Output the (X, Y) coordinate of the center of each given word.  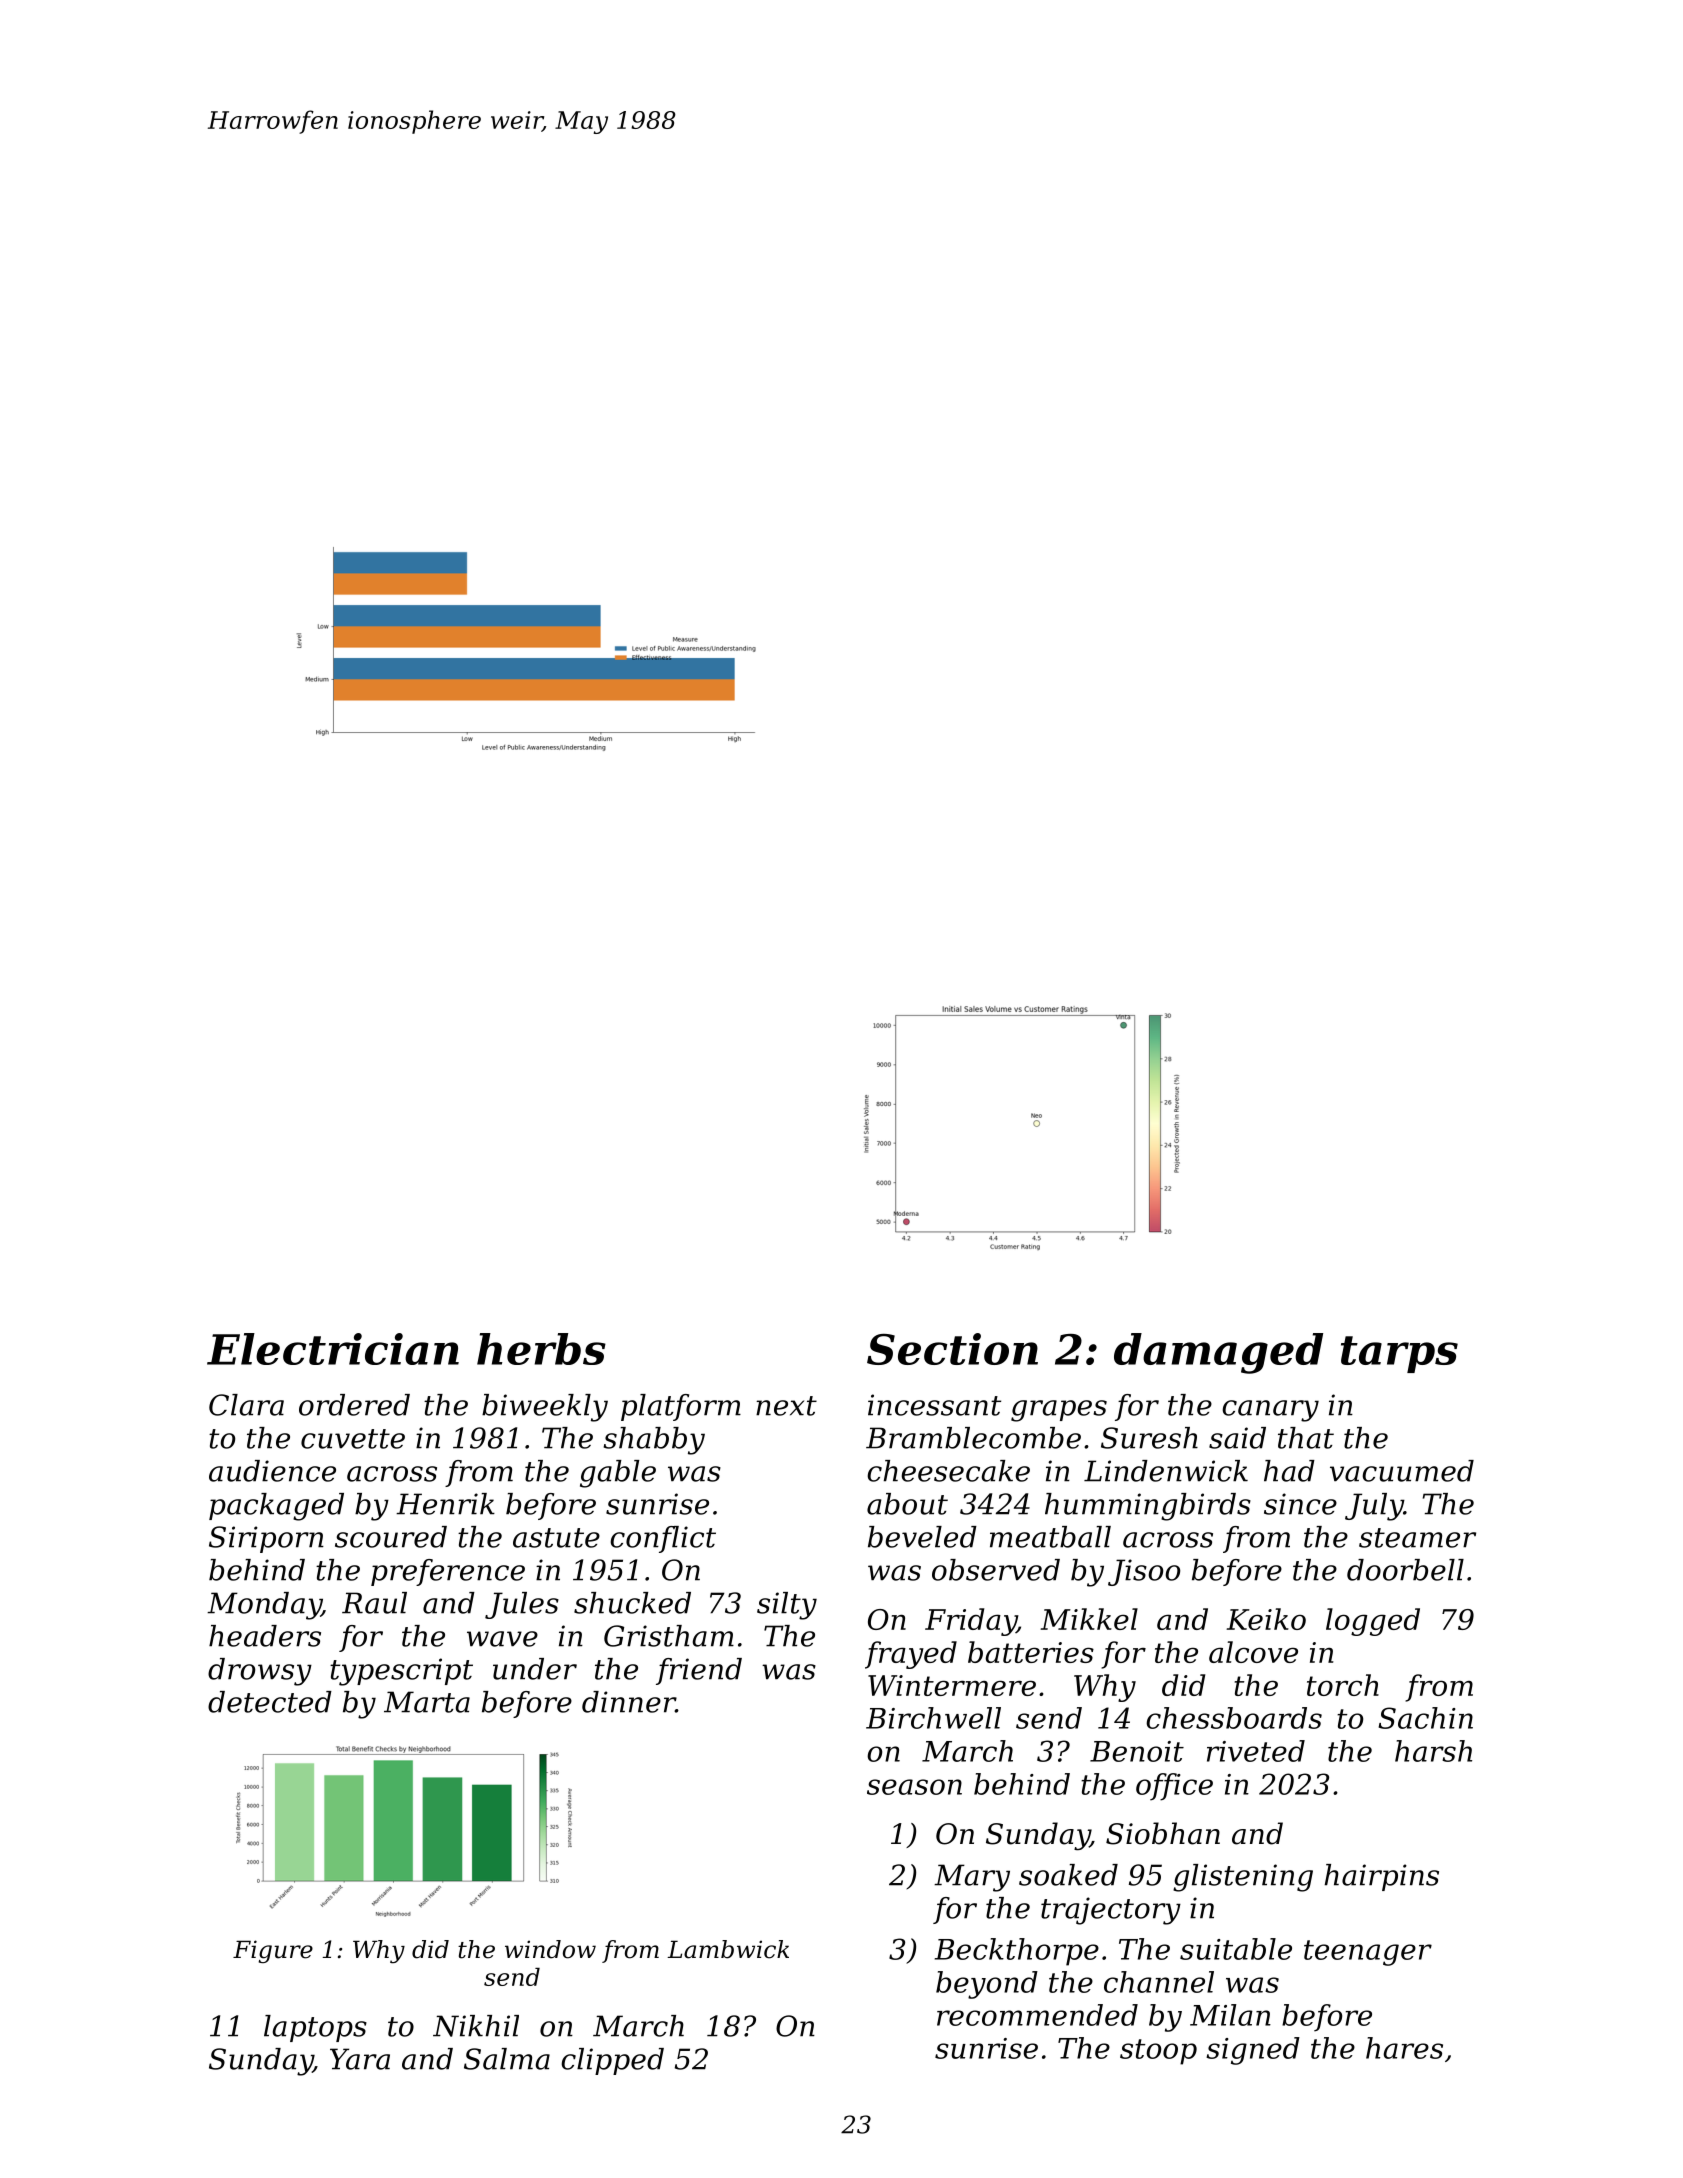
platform (681, 1407)
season (914, 1787)
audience (272, 1471)
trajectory (1111, 1911)
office (1174, 1787)
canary (1270, 1411)
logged (1373, 1622)
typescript (401, 1672)
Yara (360, 2059)
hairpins (1382, 1877)
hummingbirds (1148, 1507)
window (550, 1949)
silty (787, 1606)
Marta (427, 1702)
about (907, 1504)
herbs (541, 1349)
